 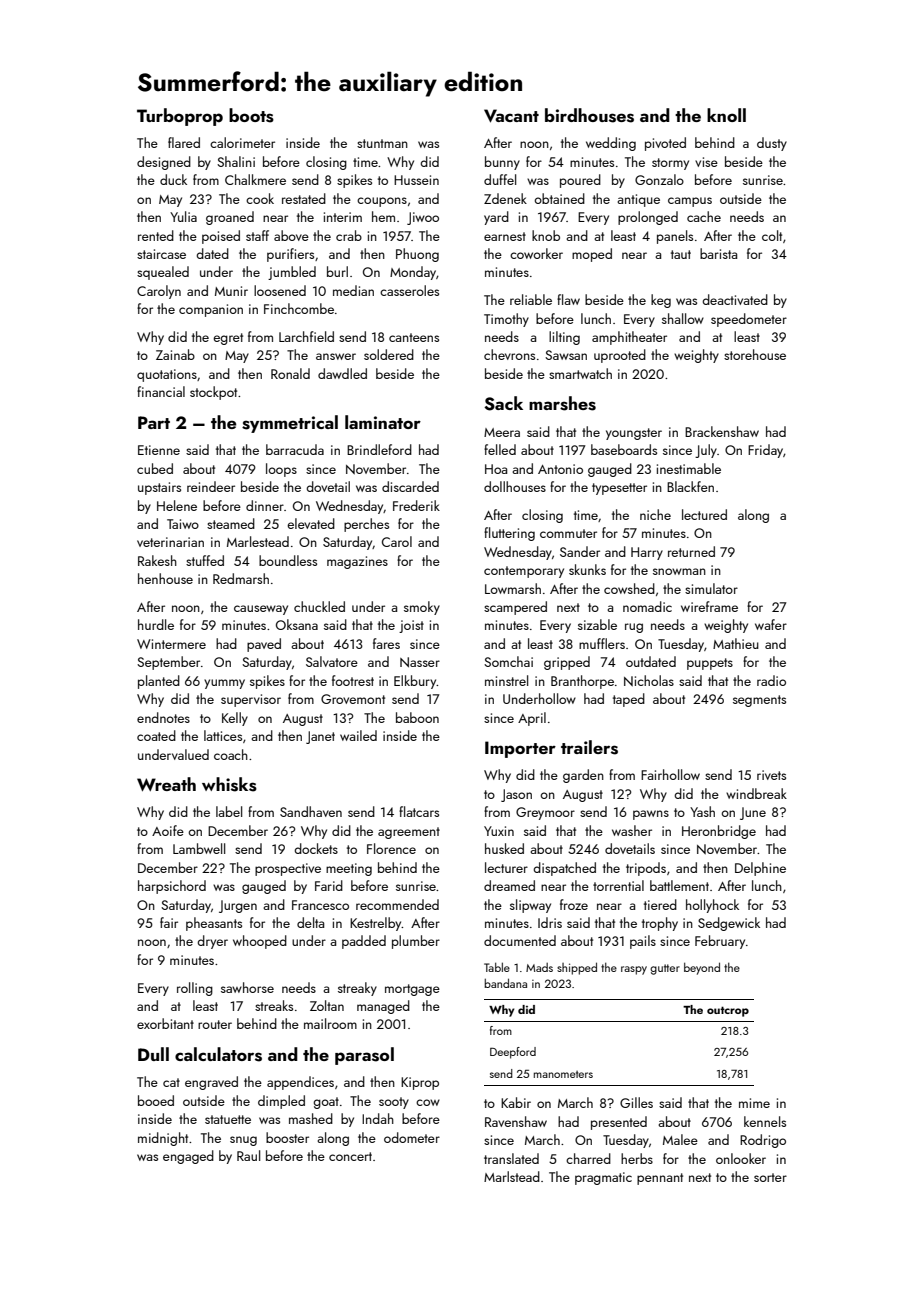 I want to click on inestimable, so click(x=689, y=468).
